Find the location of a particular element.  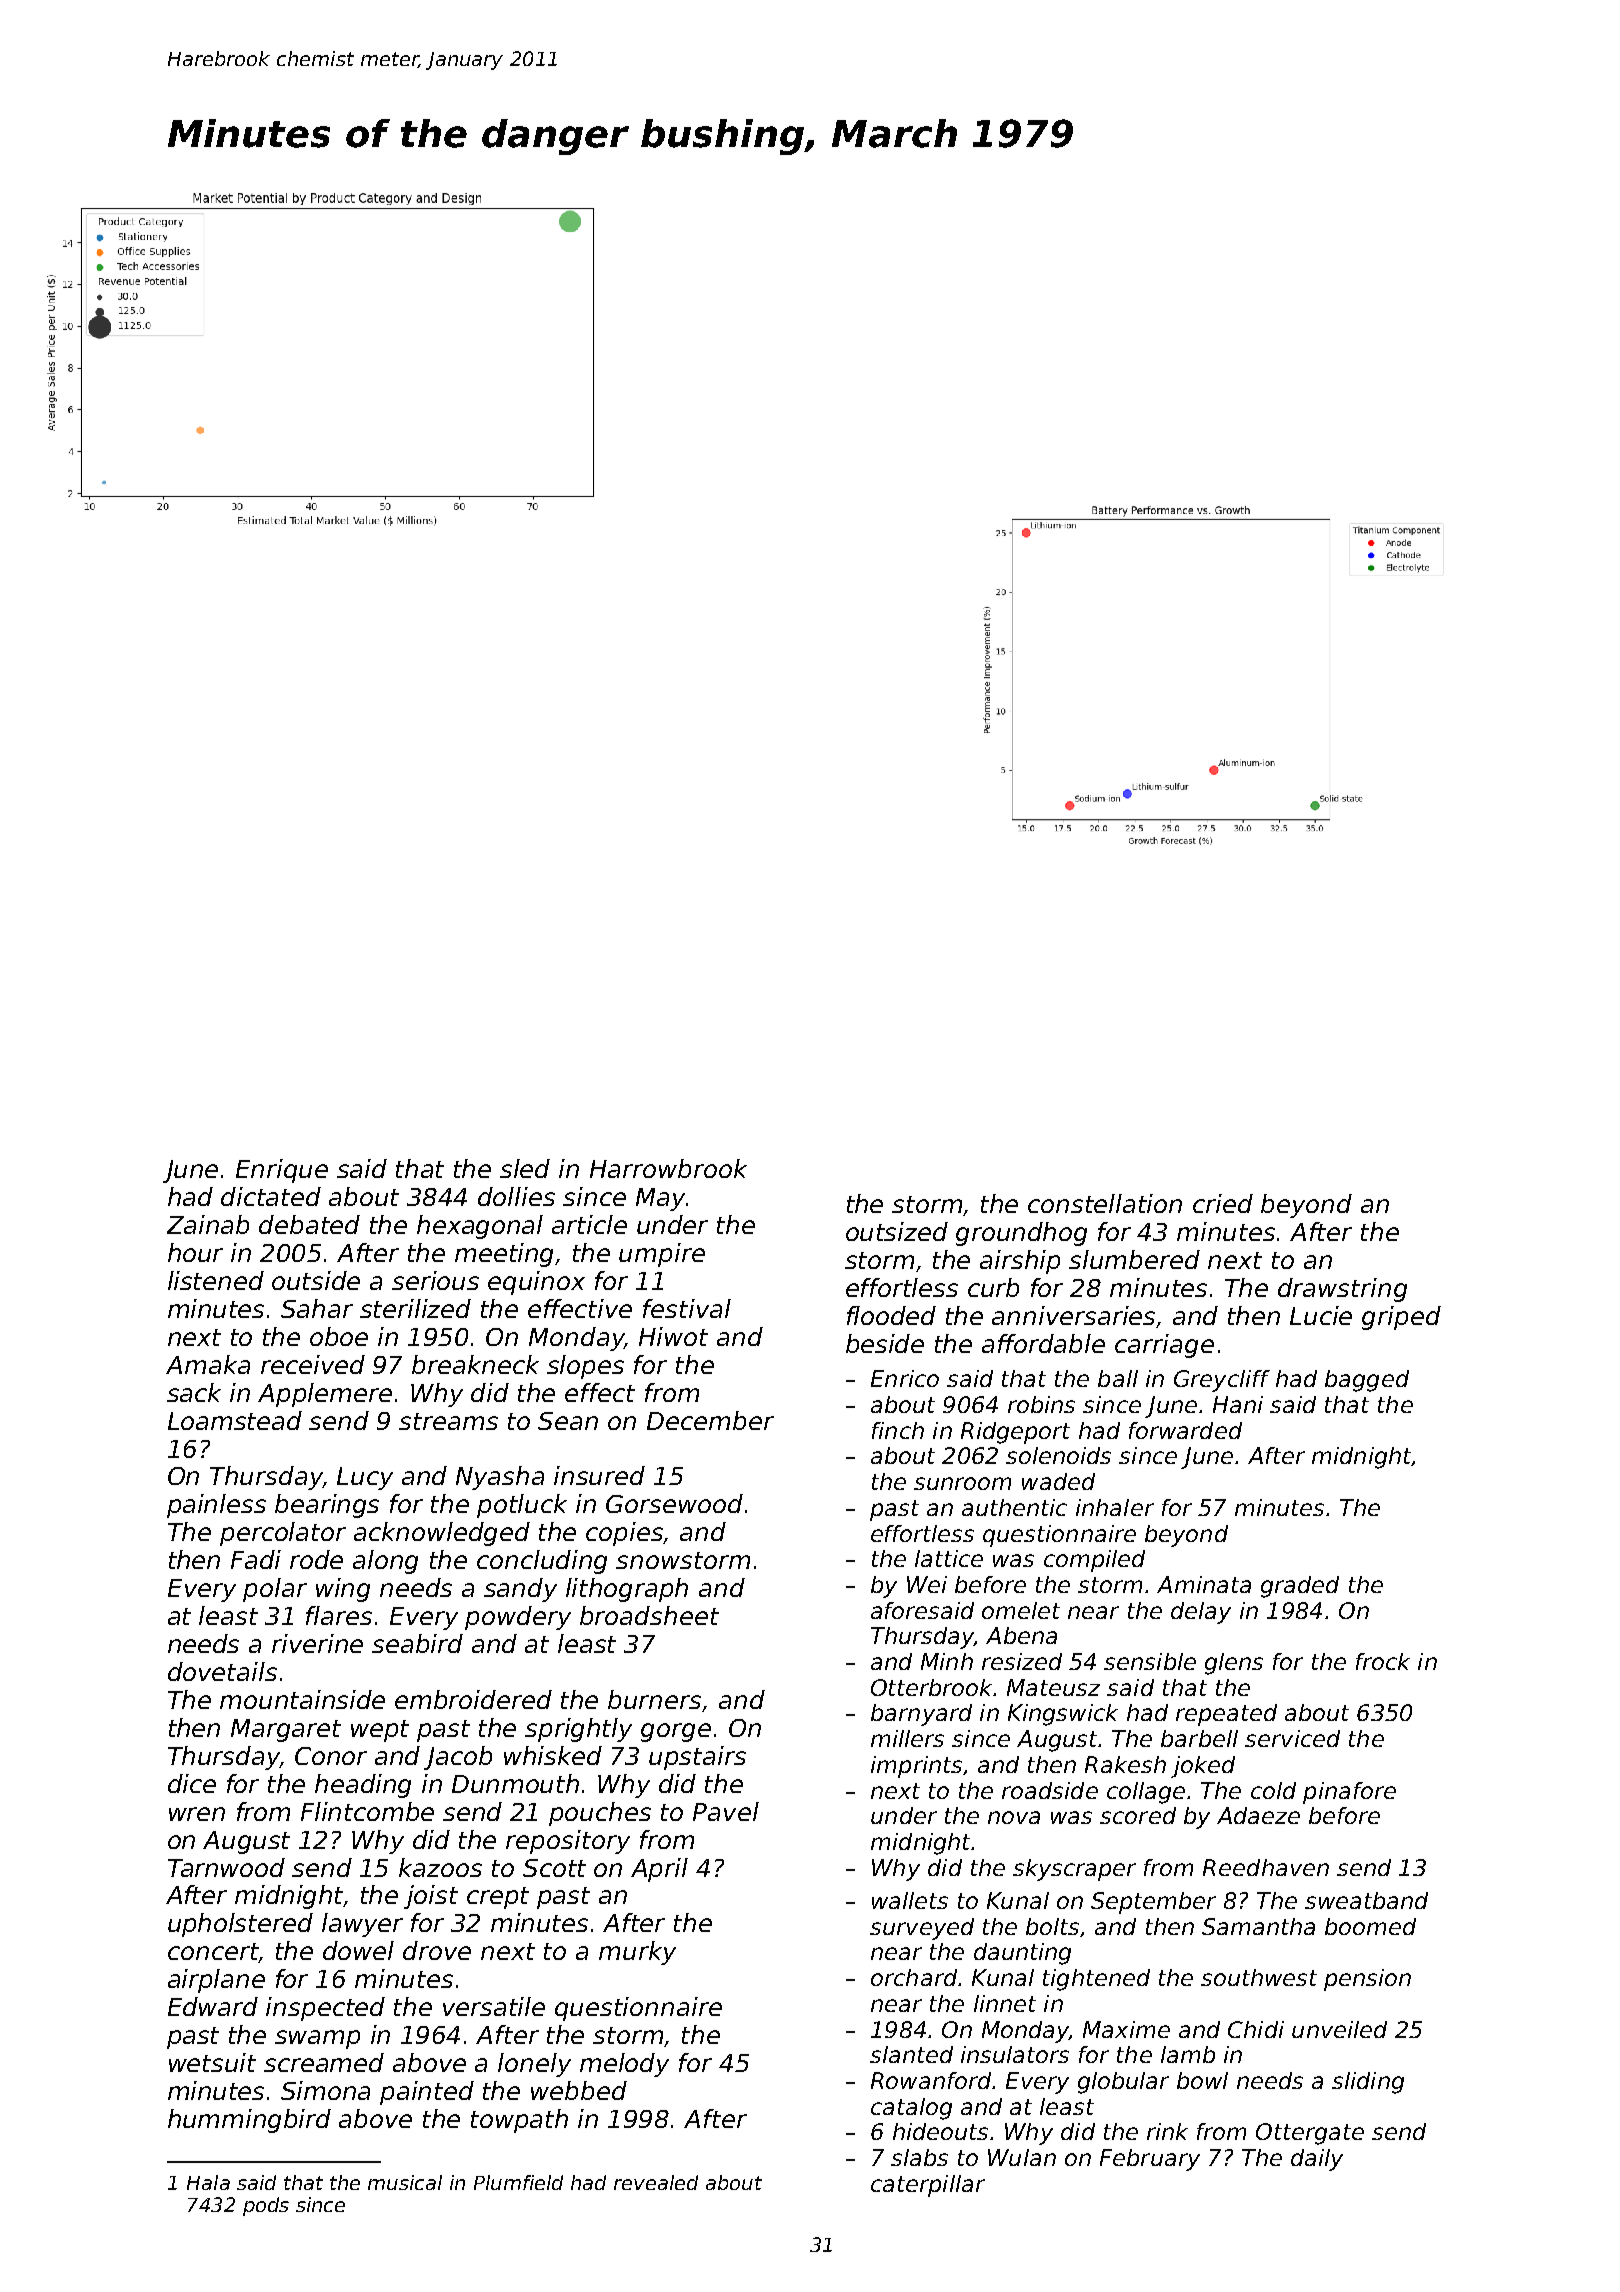

frock is located at coordinates (1383, 1661).
